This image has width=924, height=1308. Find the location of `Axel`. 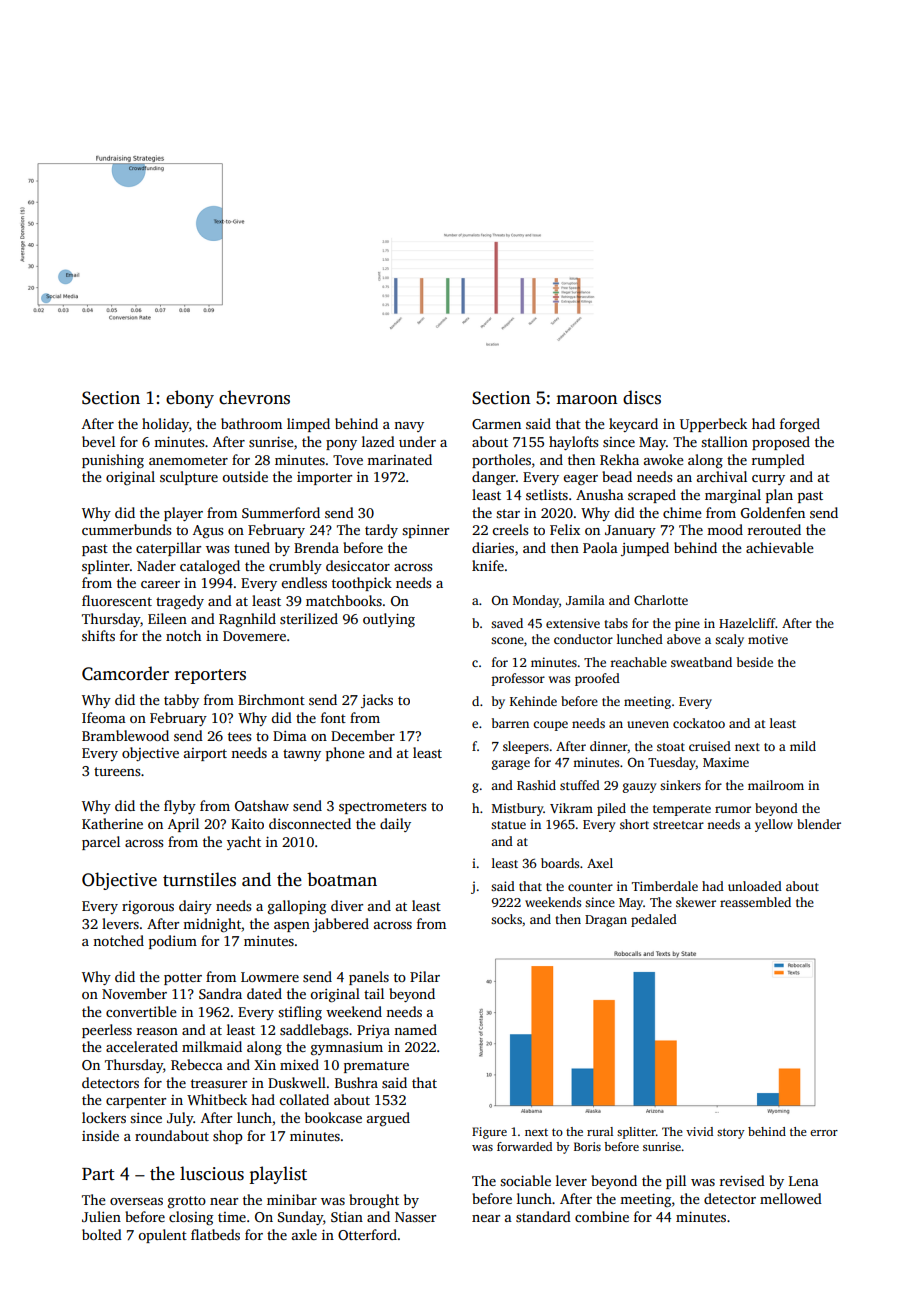

Axel is located at coordinates (600, 863).
